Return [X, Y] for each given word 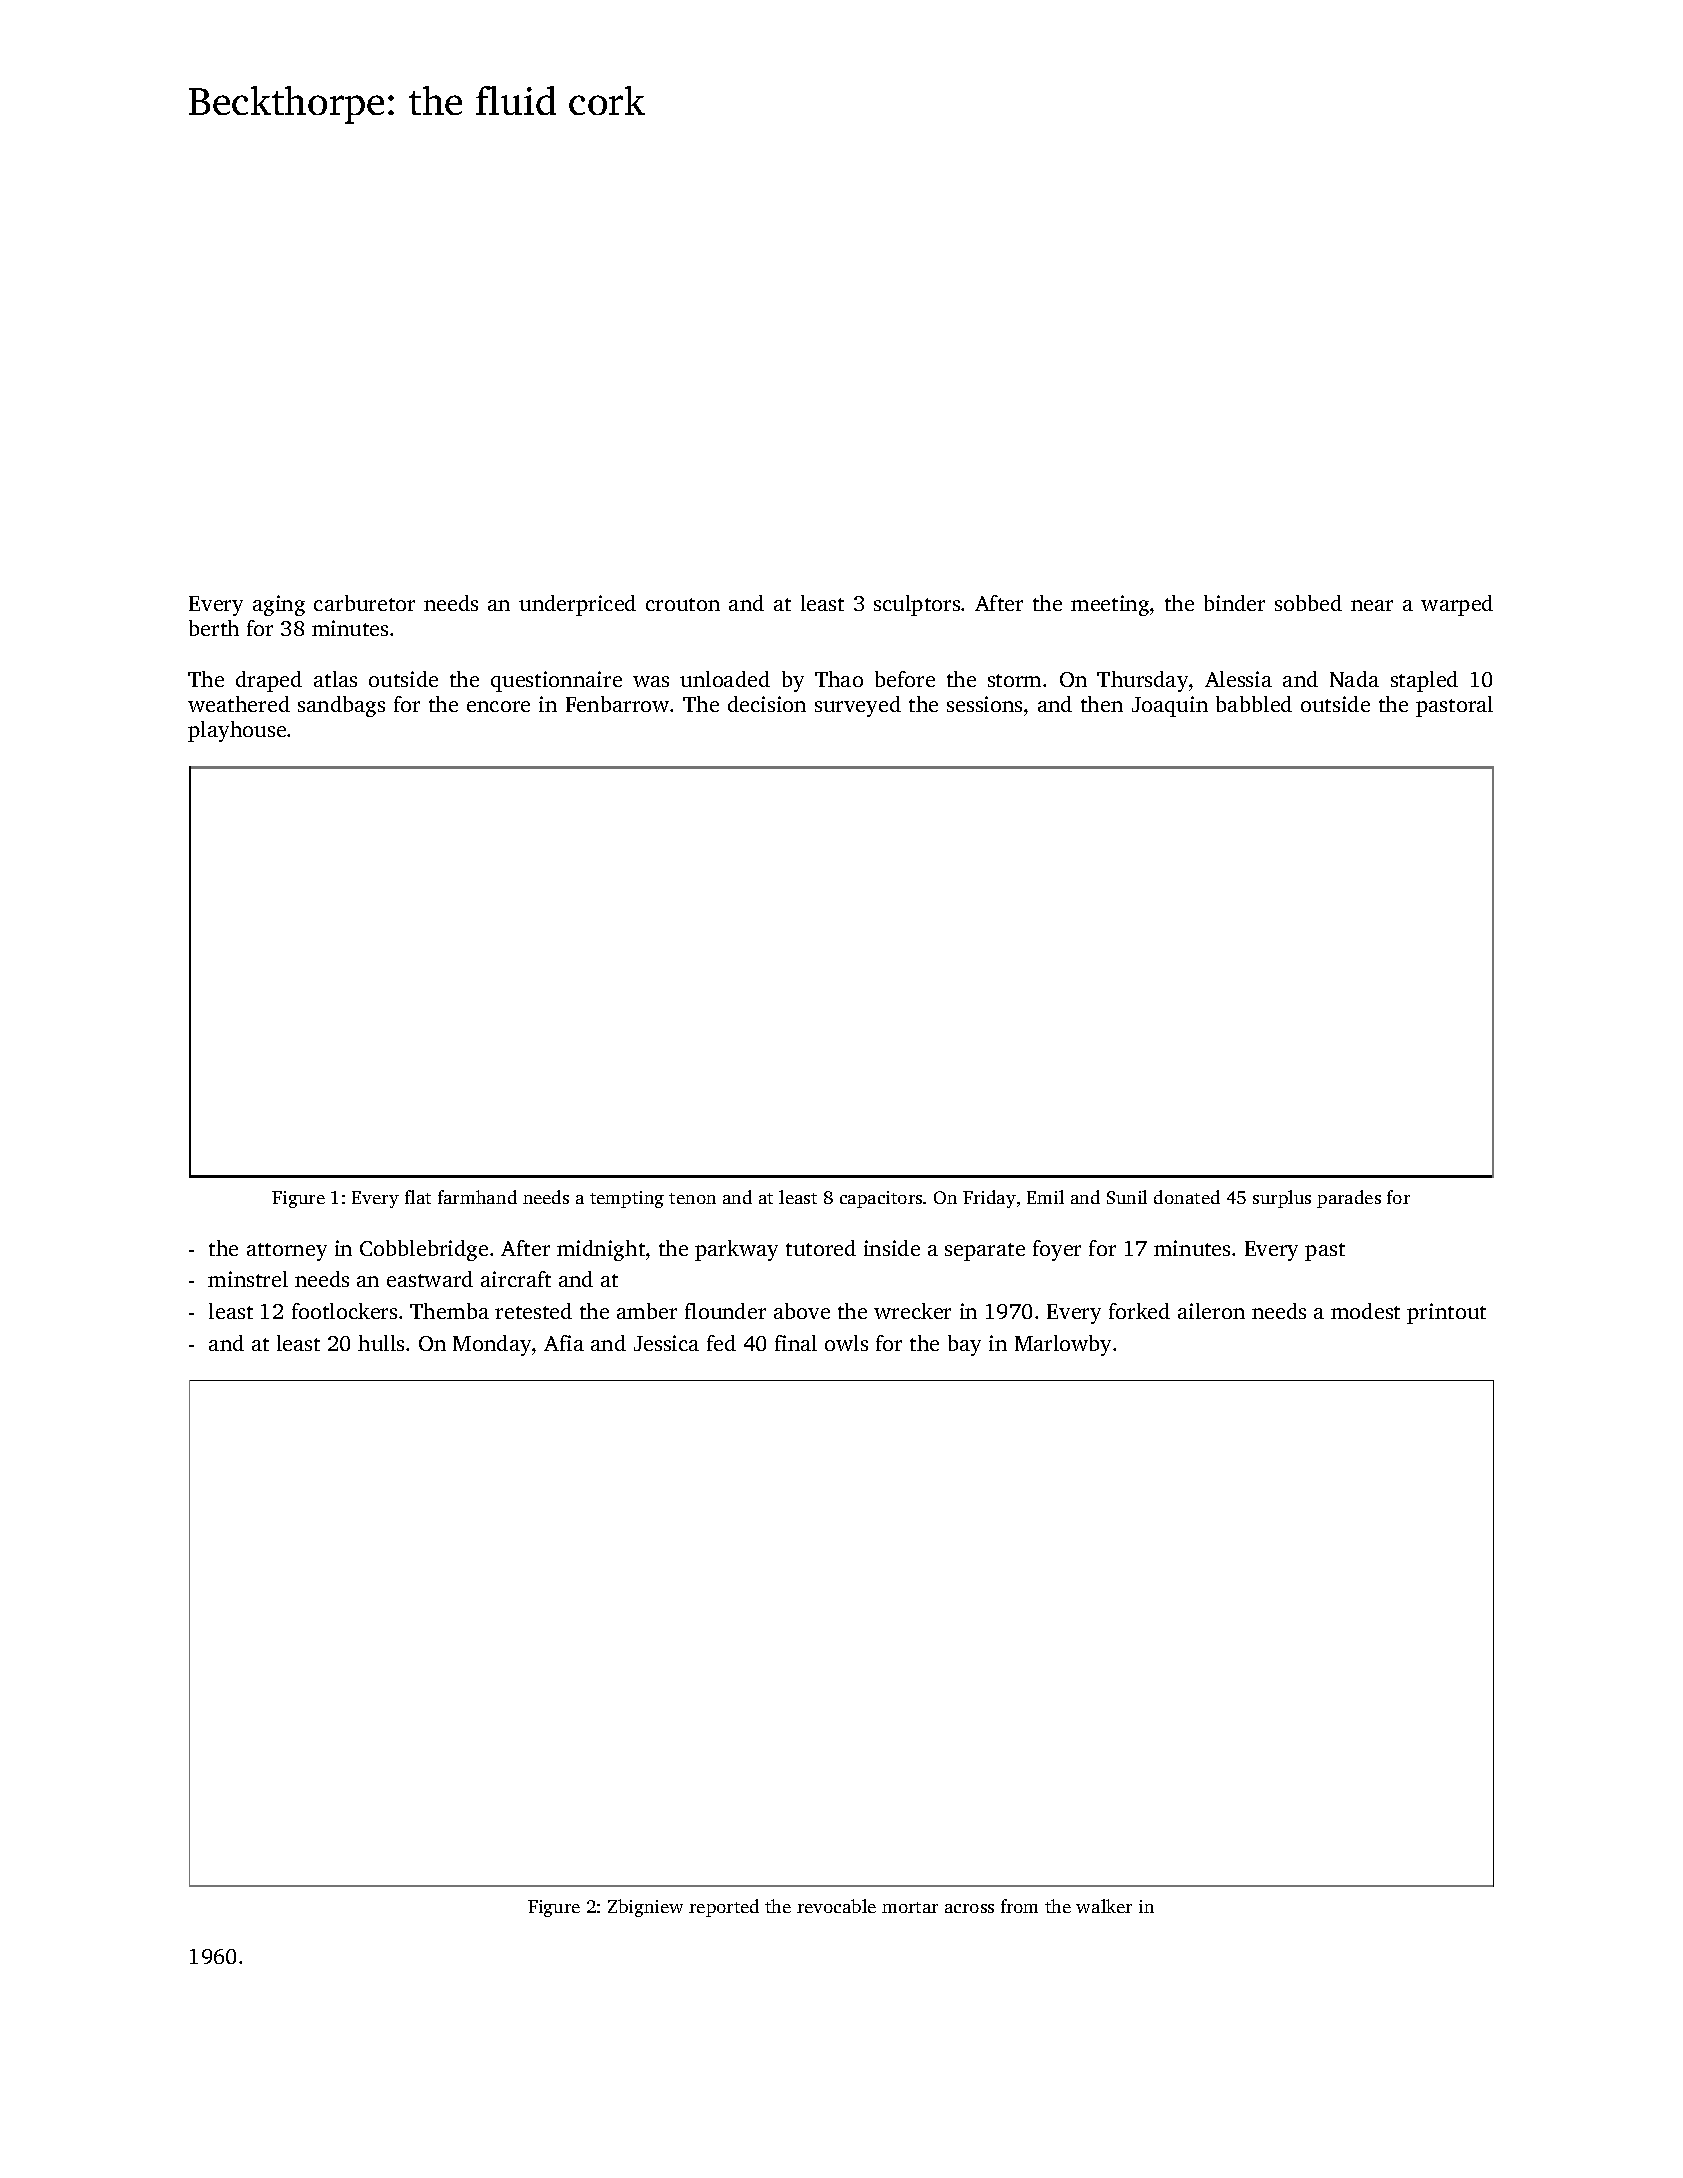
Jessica [666, 1343]
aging [279, 605]
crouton [683, 604]
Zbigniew [645, 1908]
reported [724, 1908]
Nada [1354, 679]
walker [1104, 1906]
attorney [287, 1252]
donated [1187, 1197]
